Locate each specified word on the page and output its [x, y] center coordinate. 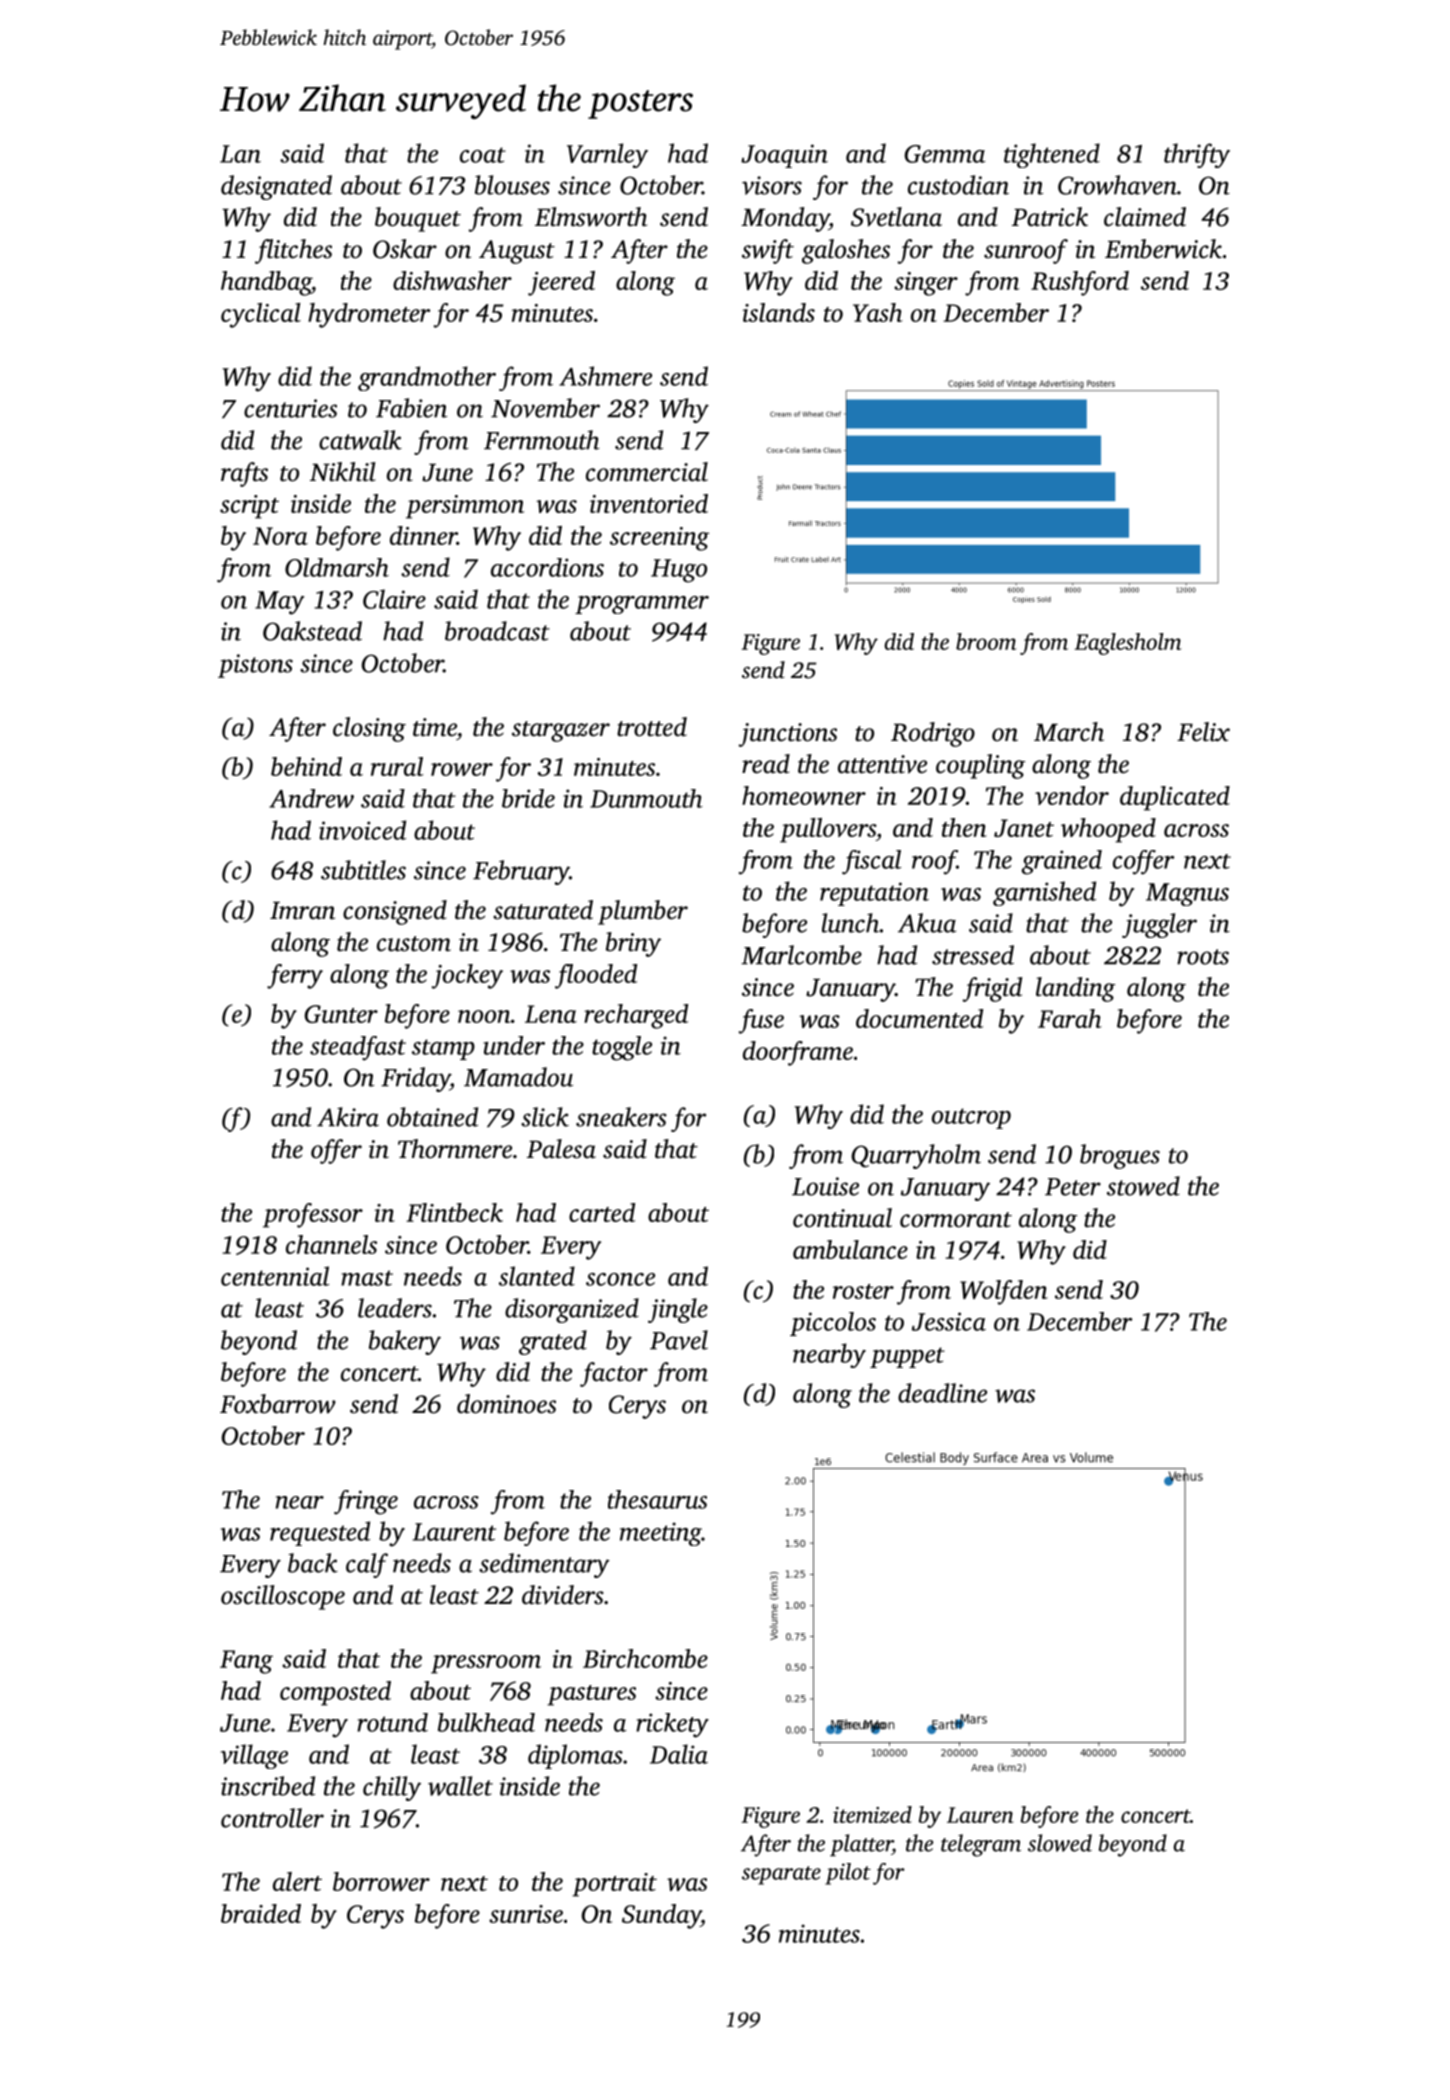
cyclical [261, 315]
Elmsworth [591, 217]
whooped [1108, 830]
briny [633, 944]
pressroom [486, 1664]
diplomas [575, 1756]
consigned [395, 912]
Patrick [1050, 217]
